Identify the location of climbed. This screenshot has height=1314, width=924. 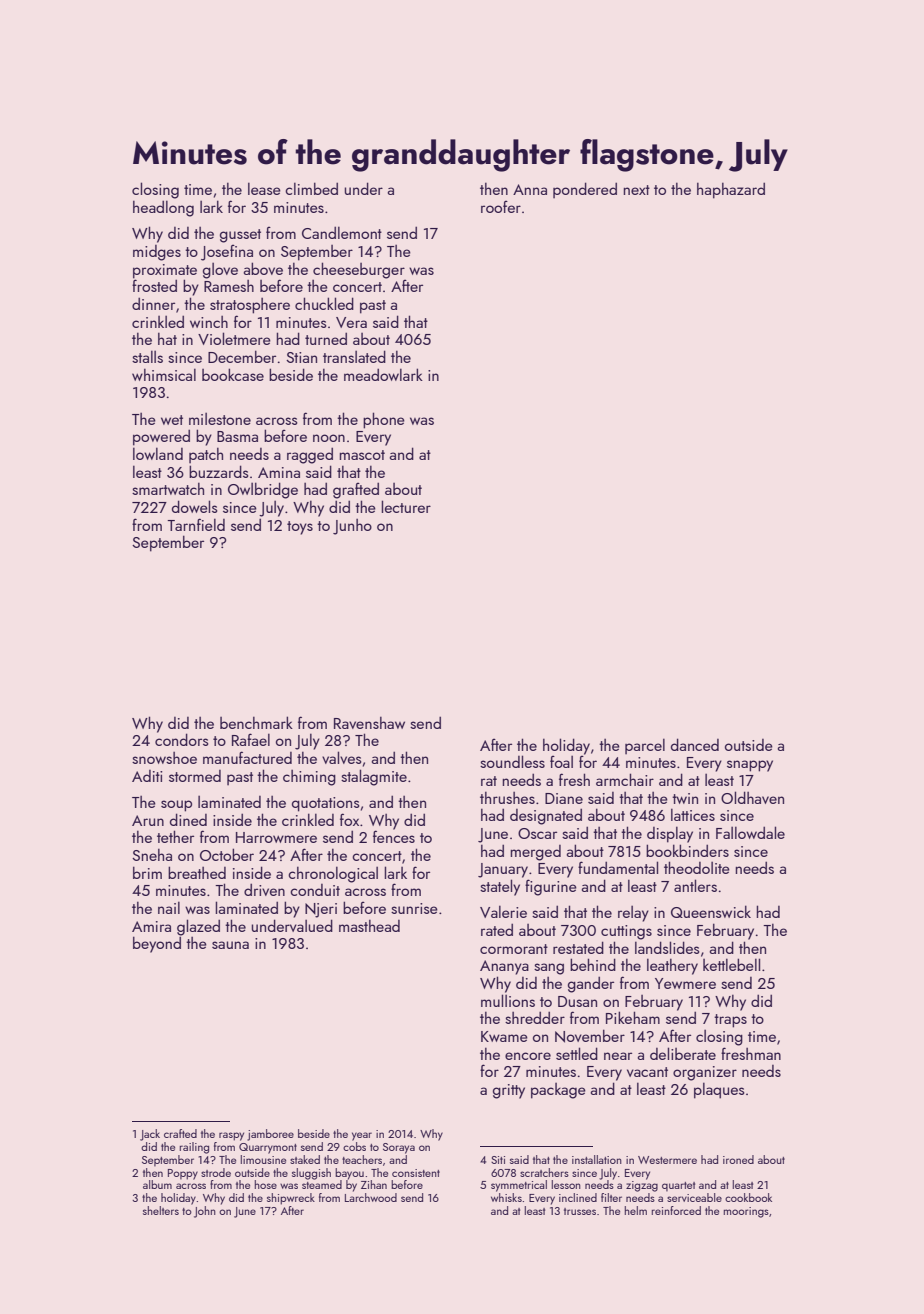
(311, 188).
